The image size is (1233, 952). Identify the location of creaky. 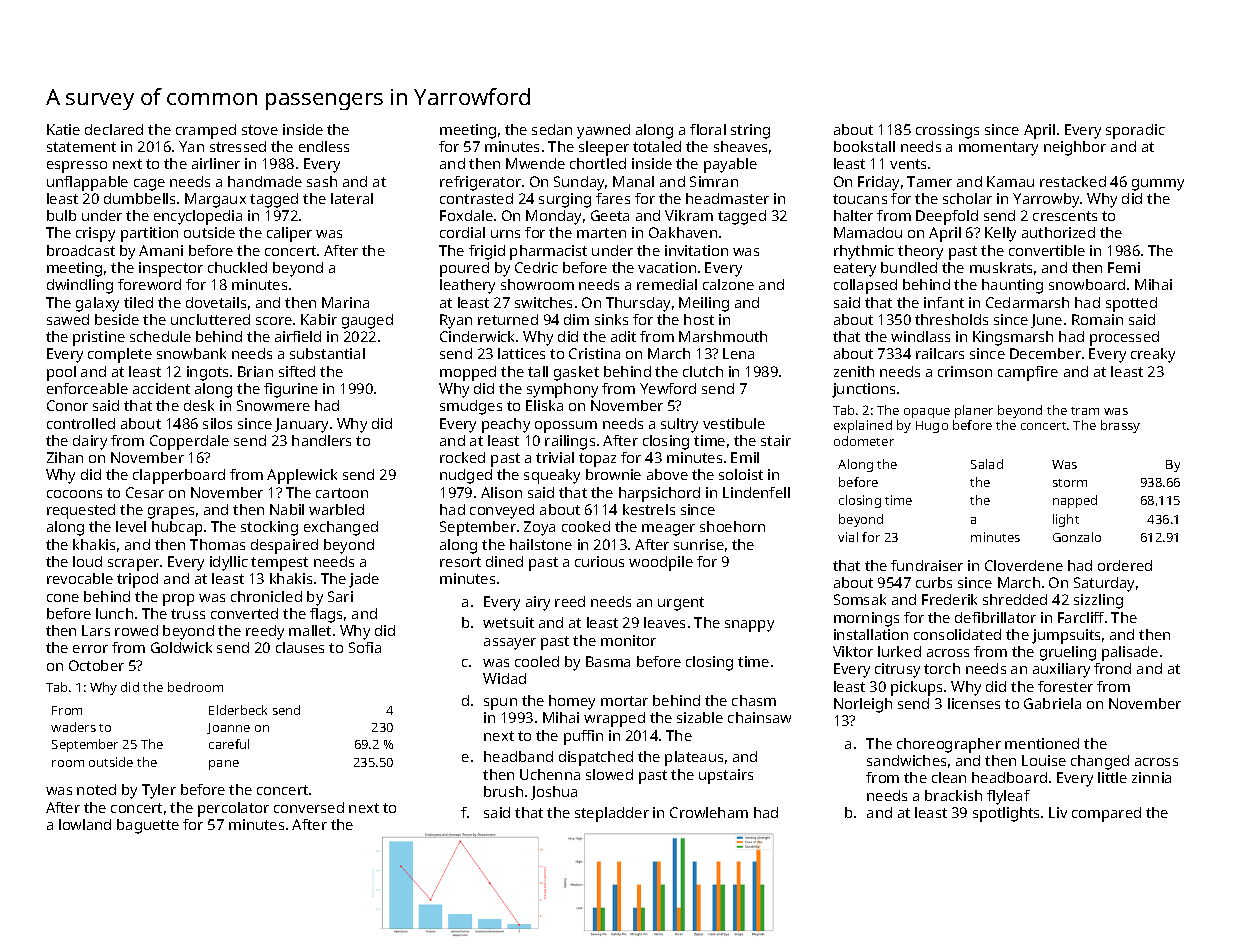
(1153, 355).
